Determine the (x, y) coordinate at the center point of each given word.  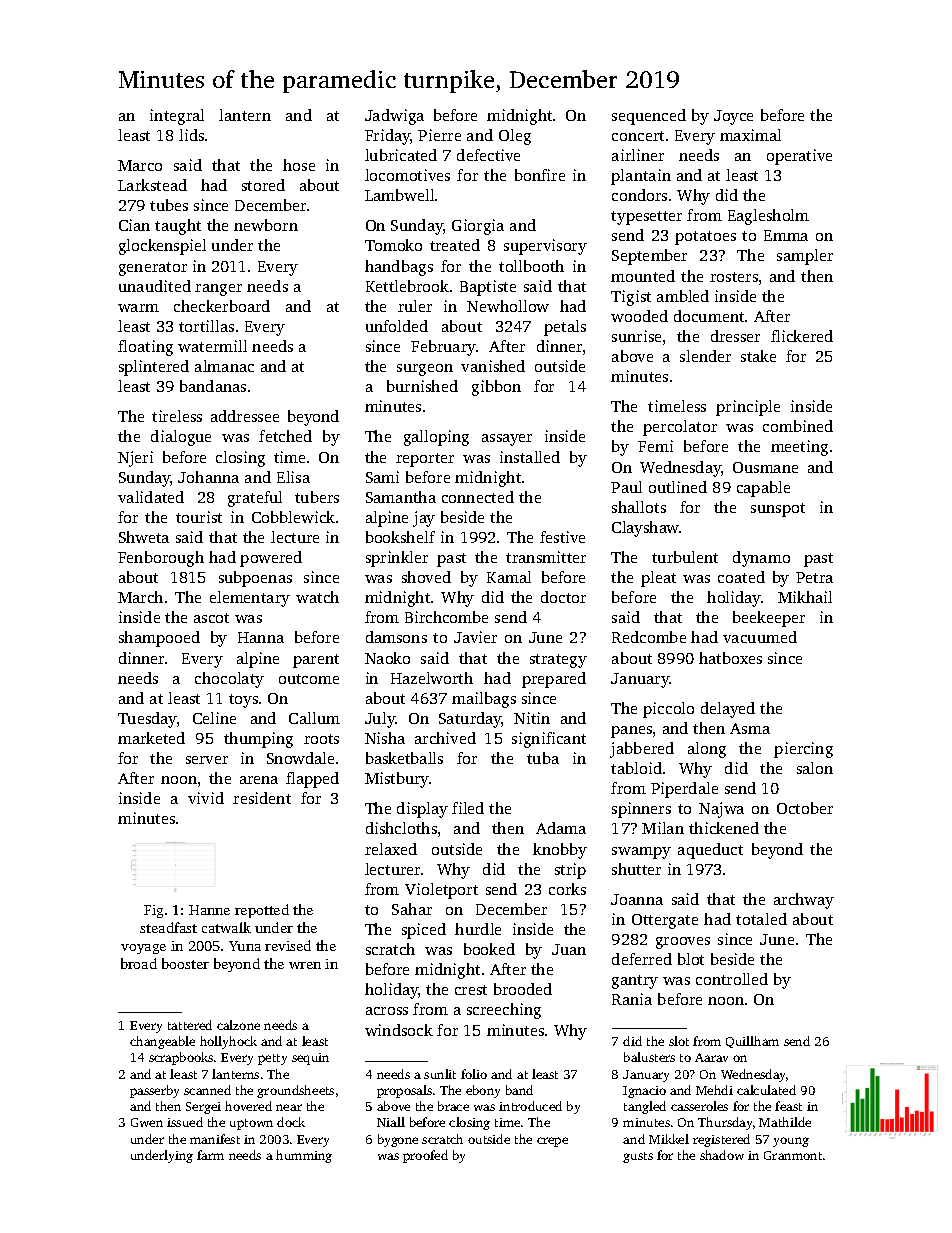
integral (177, 117)
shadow (722, 1155)
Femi (655, 446)
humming (304, 1156)
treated (455, 245)
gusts (638, 1157)
